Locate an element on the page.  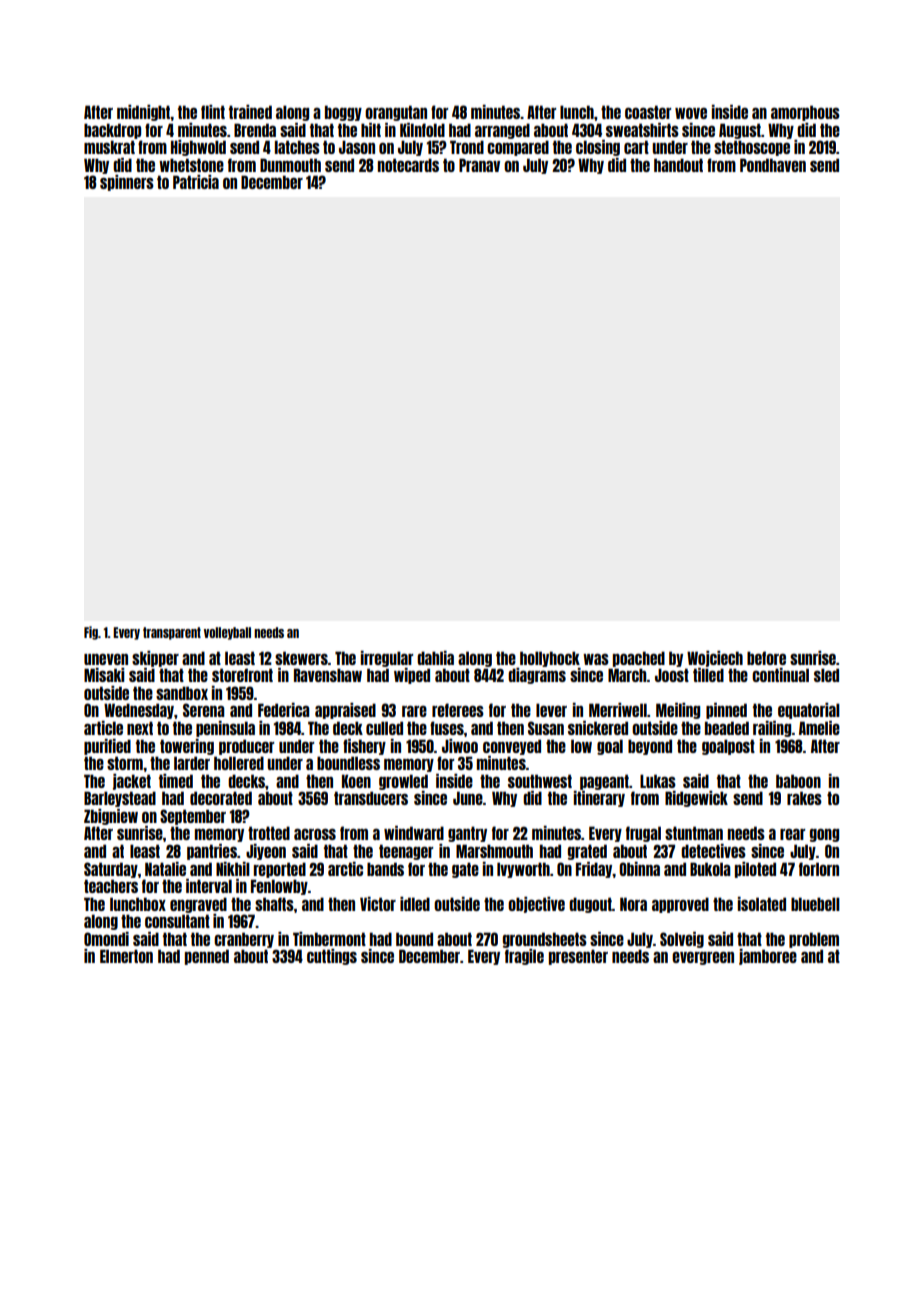
Fig is located at coordinates (91, 633).
